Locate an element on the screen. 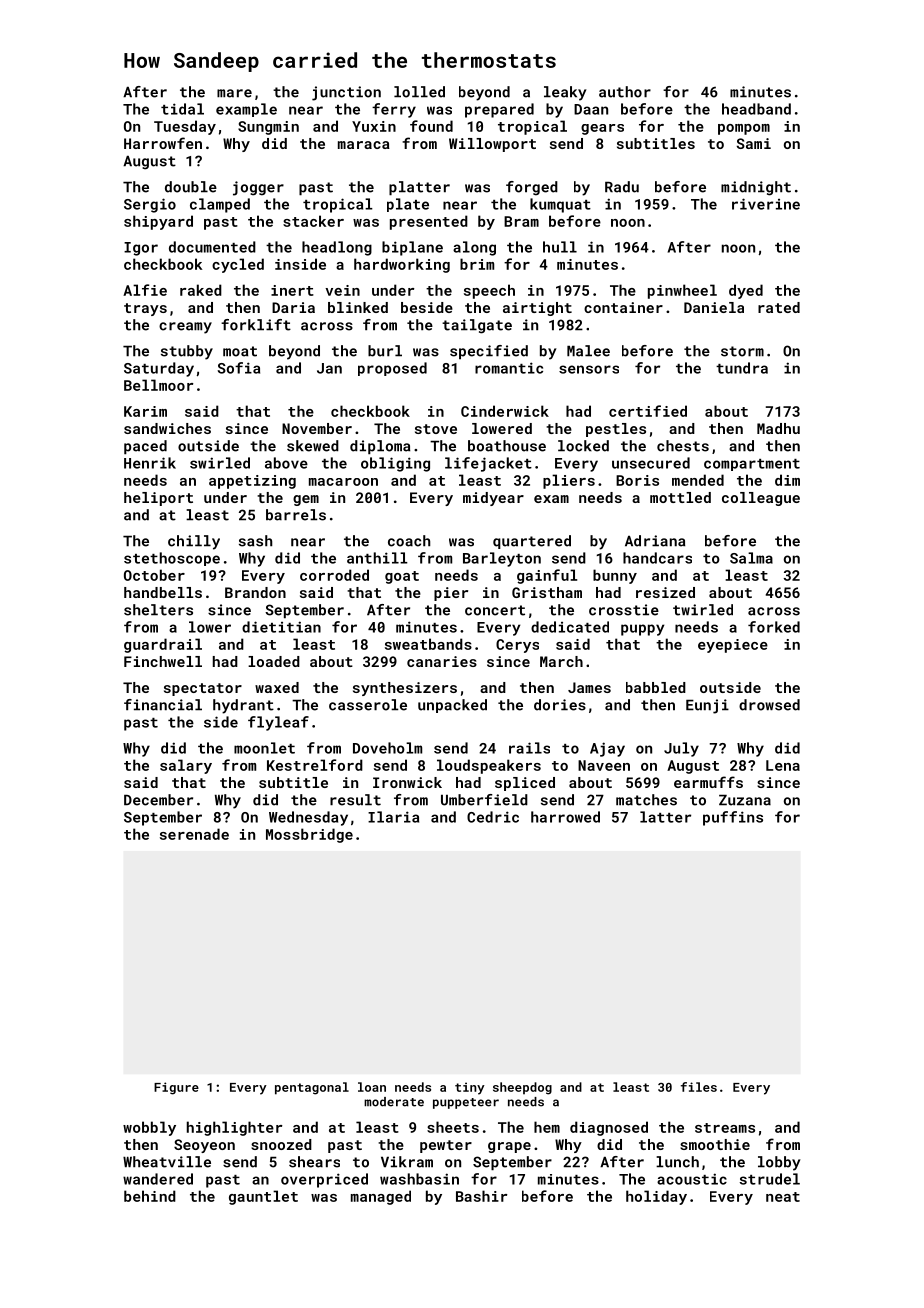 This screenshot has height=1308, width=924. eyepiece is located at coordinates (733, 646).
